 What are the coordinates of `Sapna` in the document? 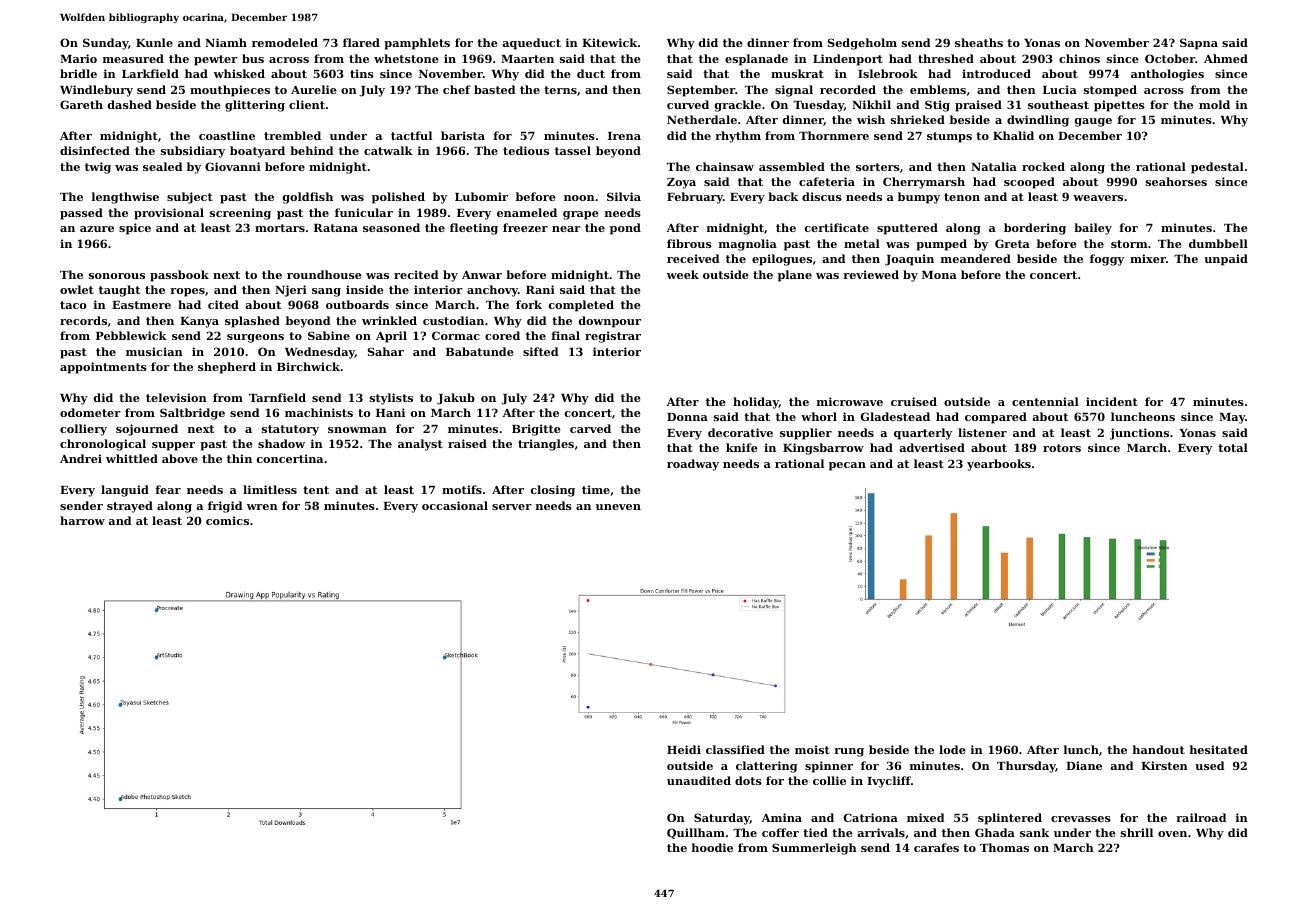 It's located at (1199, 44).
